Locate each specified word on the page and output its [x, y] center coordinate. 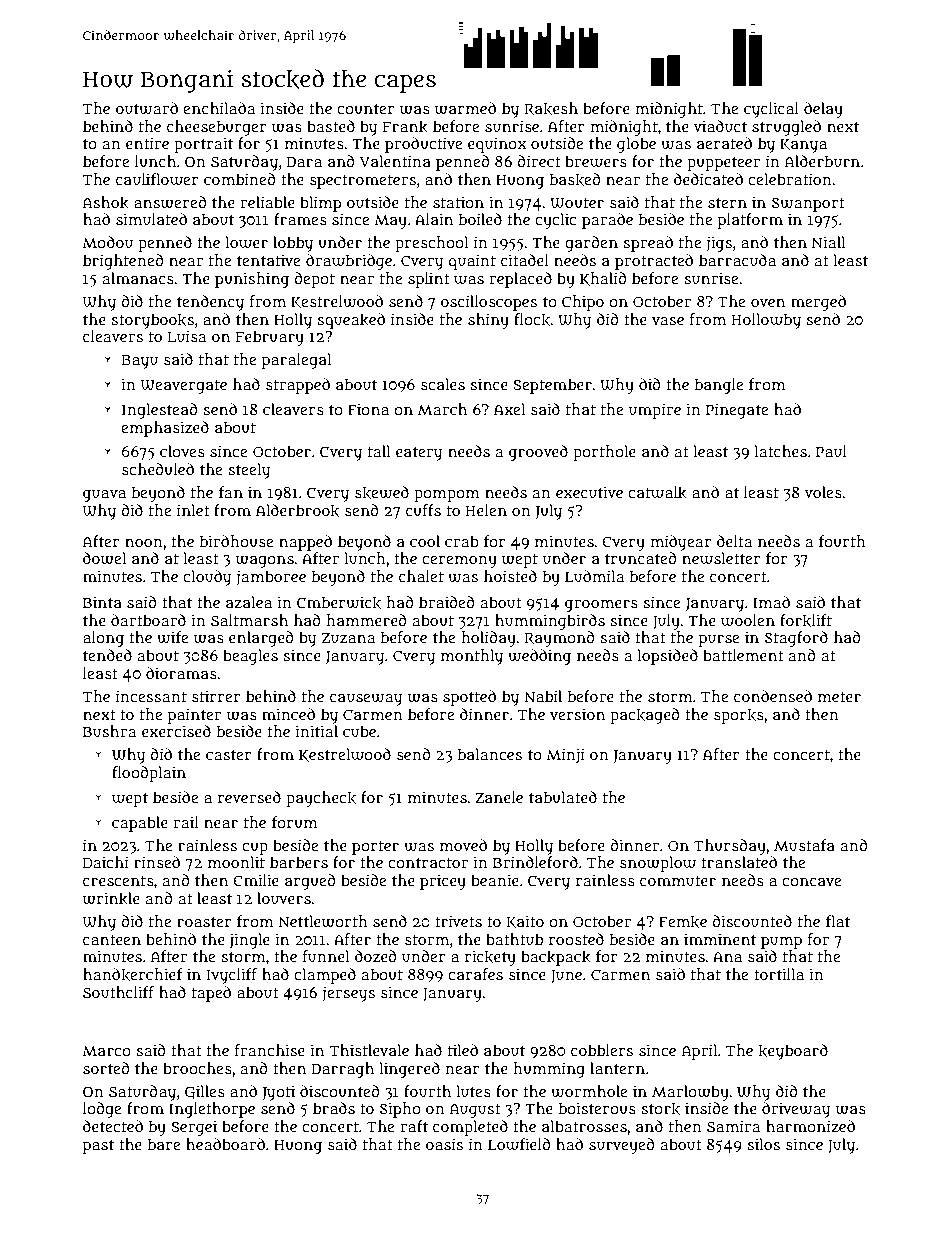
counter [366, 109]
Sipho [400, 1110]
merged [818, 303]
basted [331, 126]
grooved [538, 453]
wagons [265, 561]
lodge [102, 1110]
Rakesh [551, 109]
